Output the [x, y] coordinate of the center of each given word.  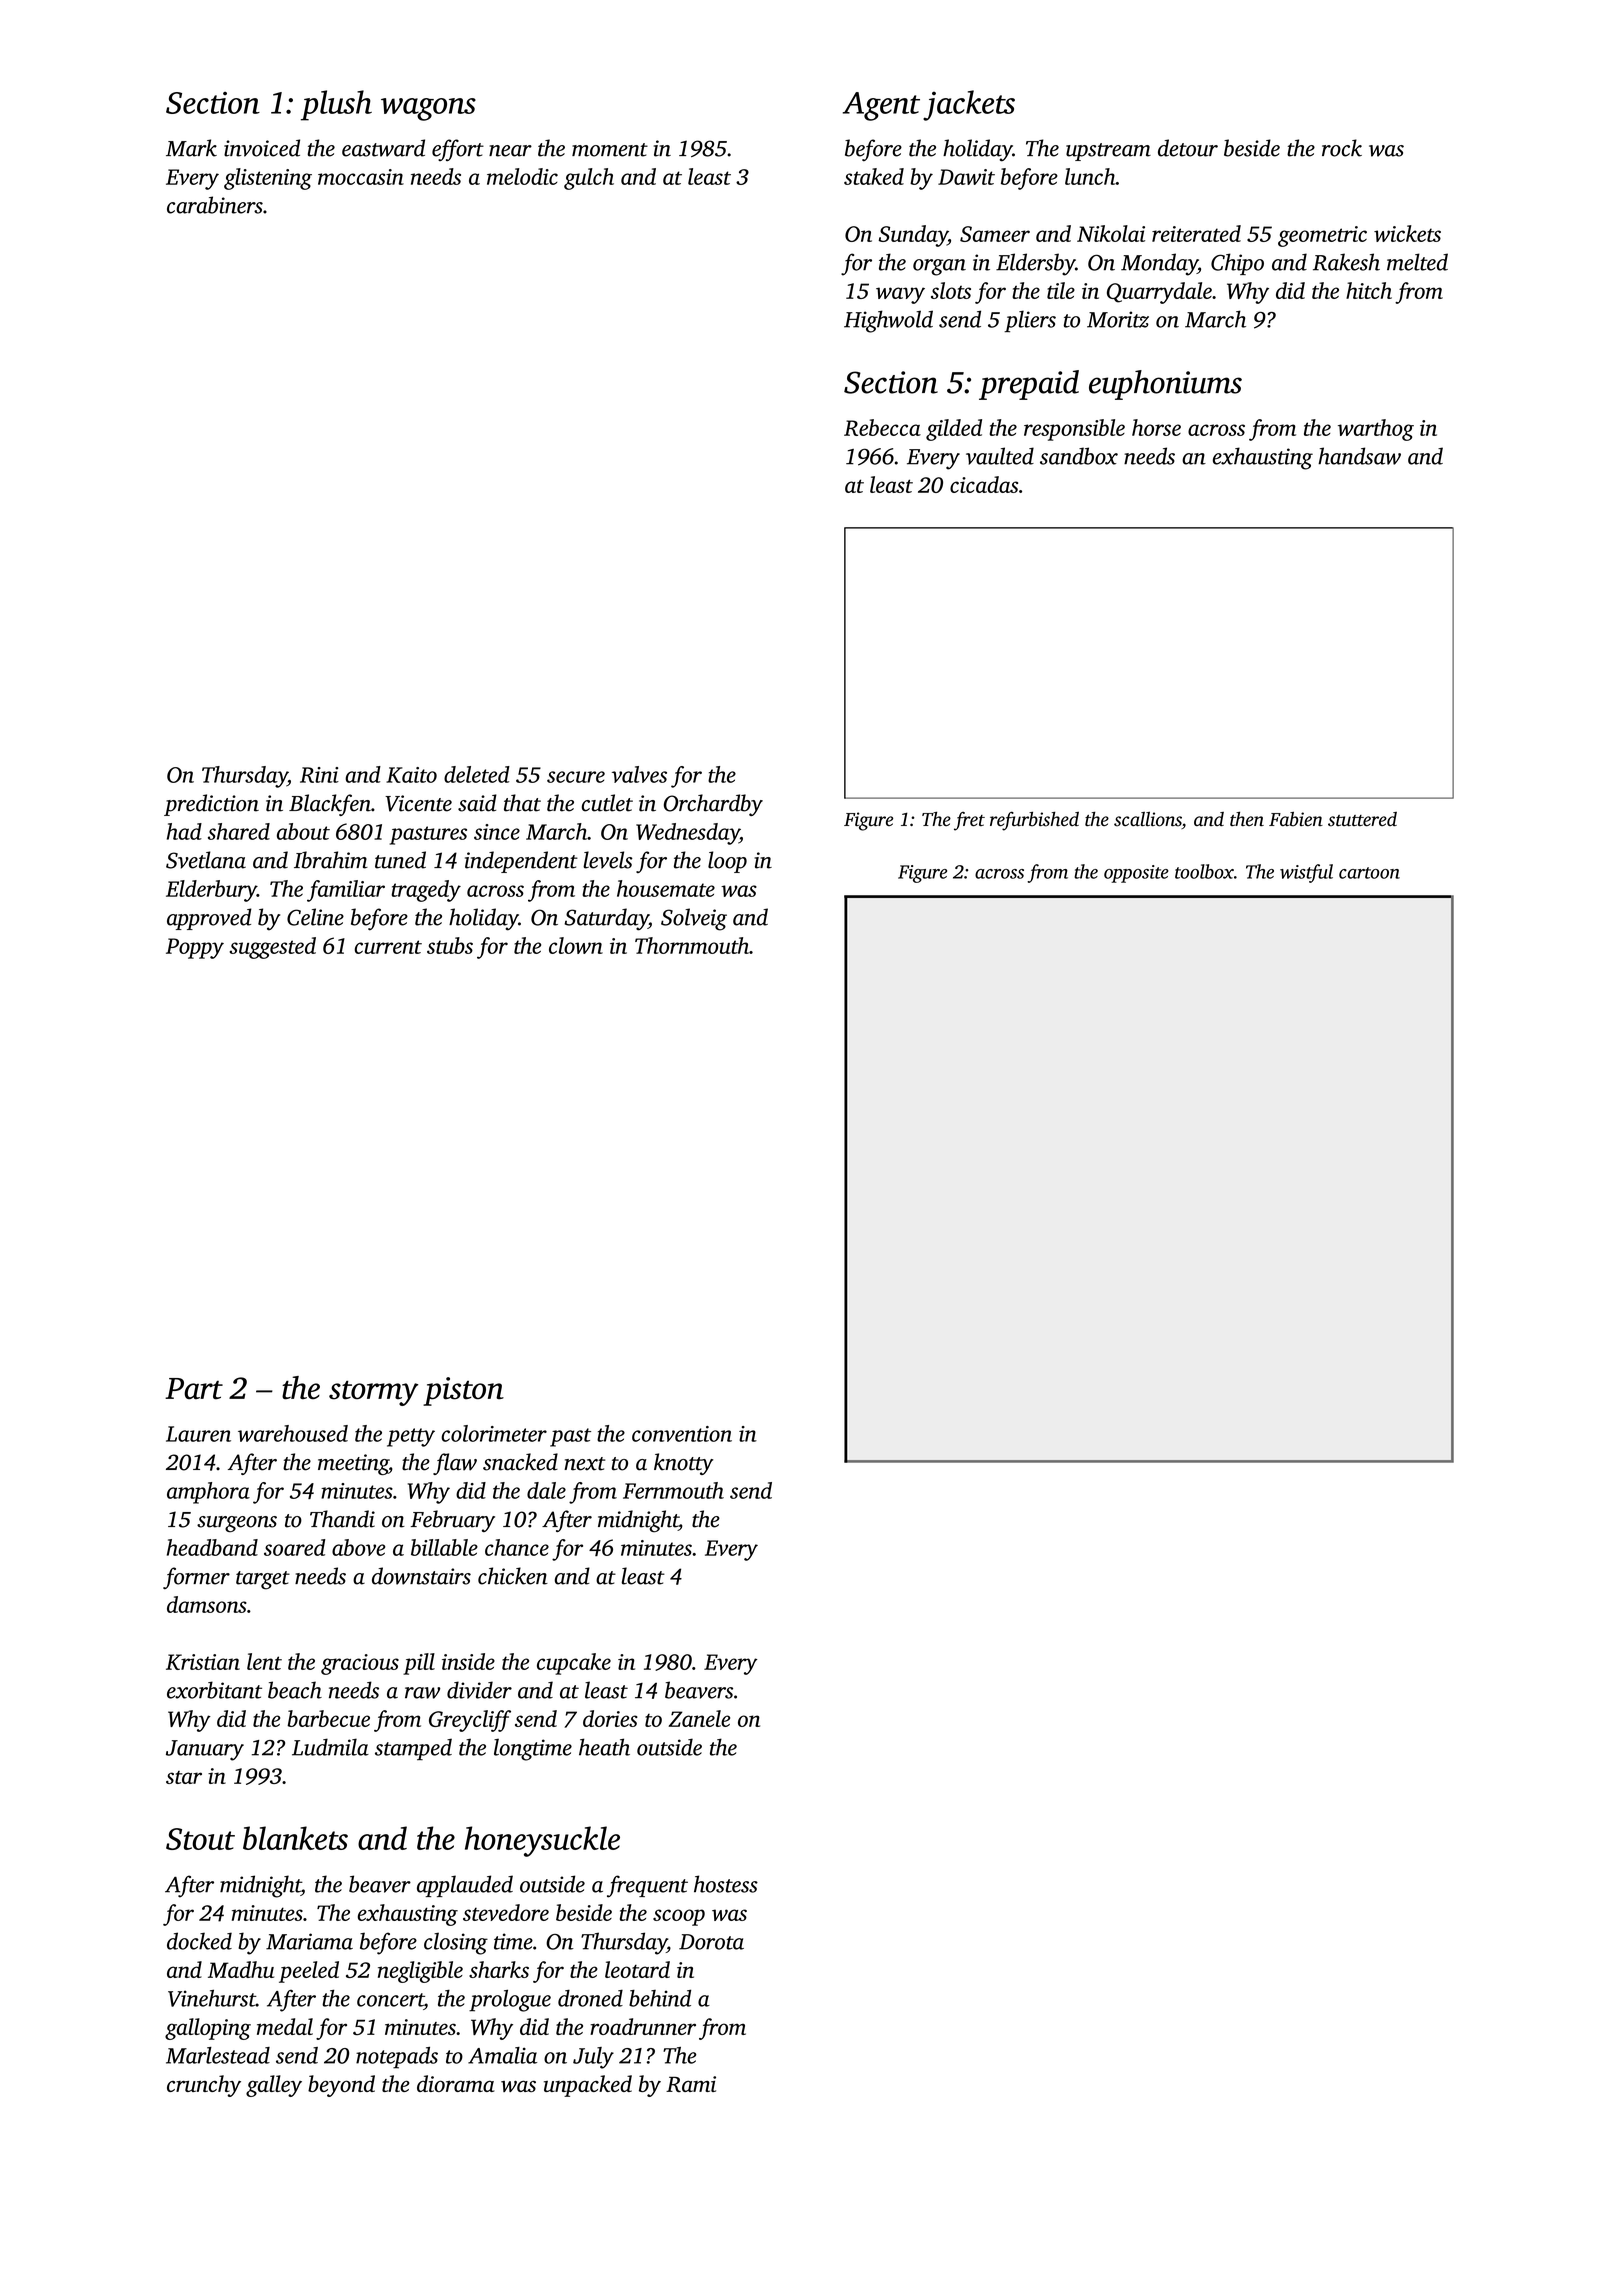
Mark [191, 148]
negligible [420, 1972]
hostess [726, 1884]
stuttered [1362, 819]
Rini [319, 775]
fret [969, 821]
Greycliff [470, 1721]
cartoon [1369, 873]
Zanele [699, 1718]
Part [194, 1389]
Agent [881, 106]
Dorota [711, 1942]
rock [1342, 148]
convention [682, 1434]
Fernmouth [673, 1490]
